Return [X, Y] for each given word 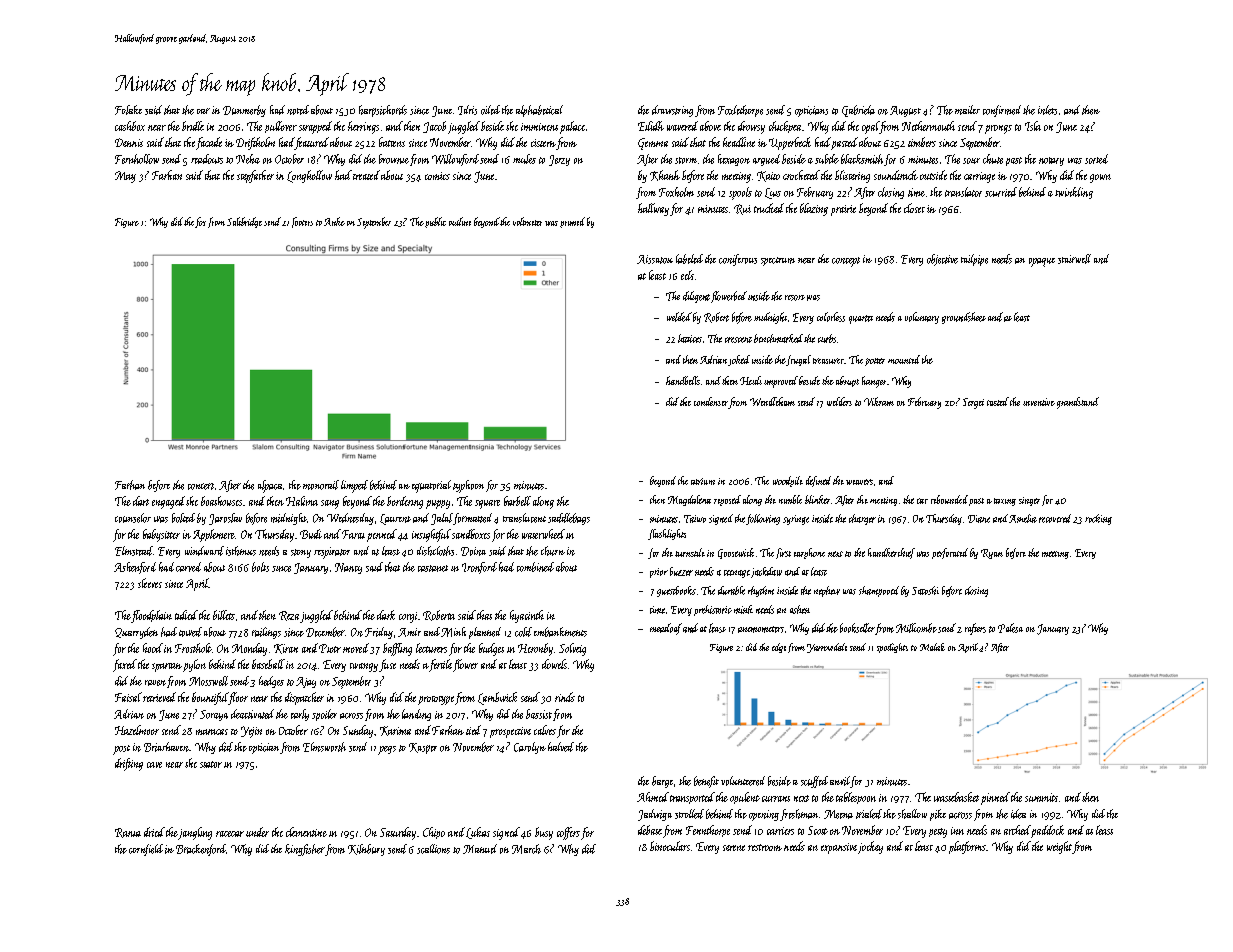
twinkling [1074, 193]
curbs [827, 338]
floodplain [151, 616]
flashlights [667, 534]
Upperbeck [790, 143]
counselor [133, 518]
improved [781, 382]
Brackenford [201, 850]
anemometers [761, 629]
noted [298, 110]
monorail [321, 485]
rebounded [949, 499]
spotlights [892, 648]
